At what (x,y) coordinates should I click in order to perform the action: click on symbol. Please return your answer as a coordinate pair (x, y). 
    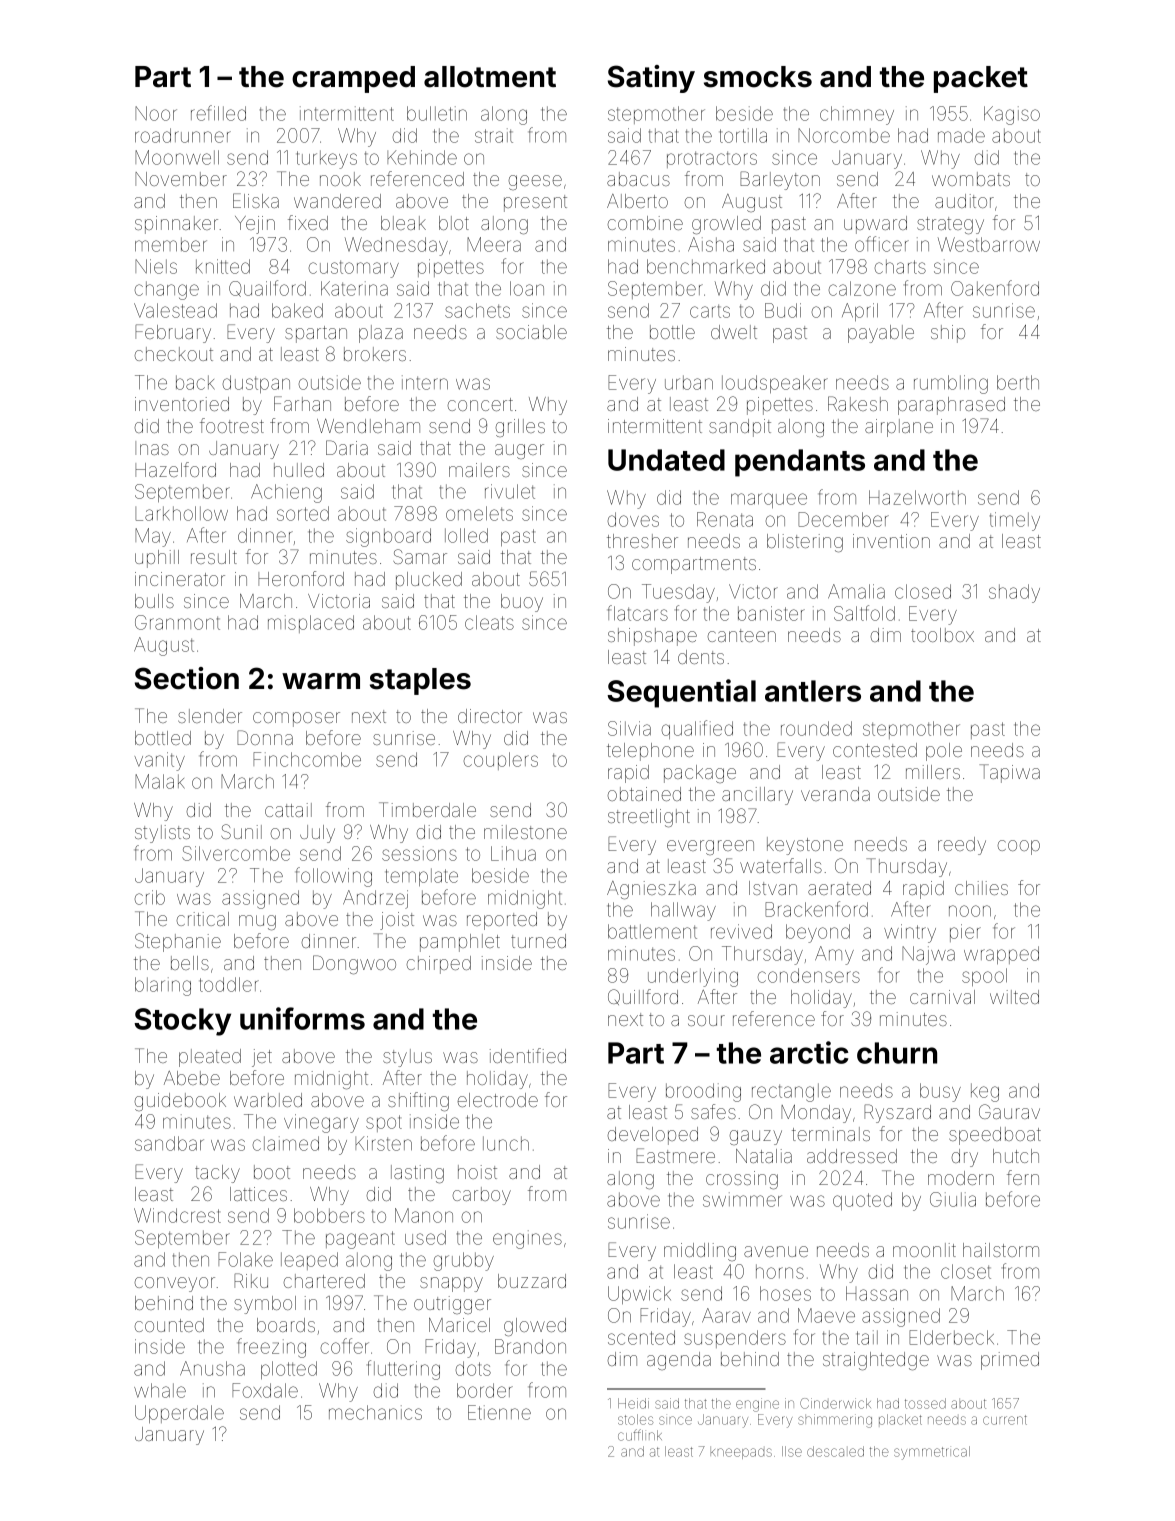
    Looking at the image, I should click on (265, 1305).
